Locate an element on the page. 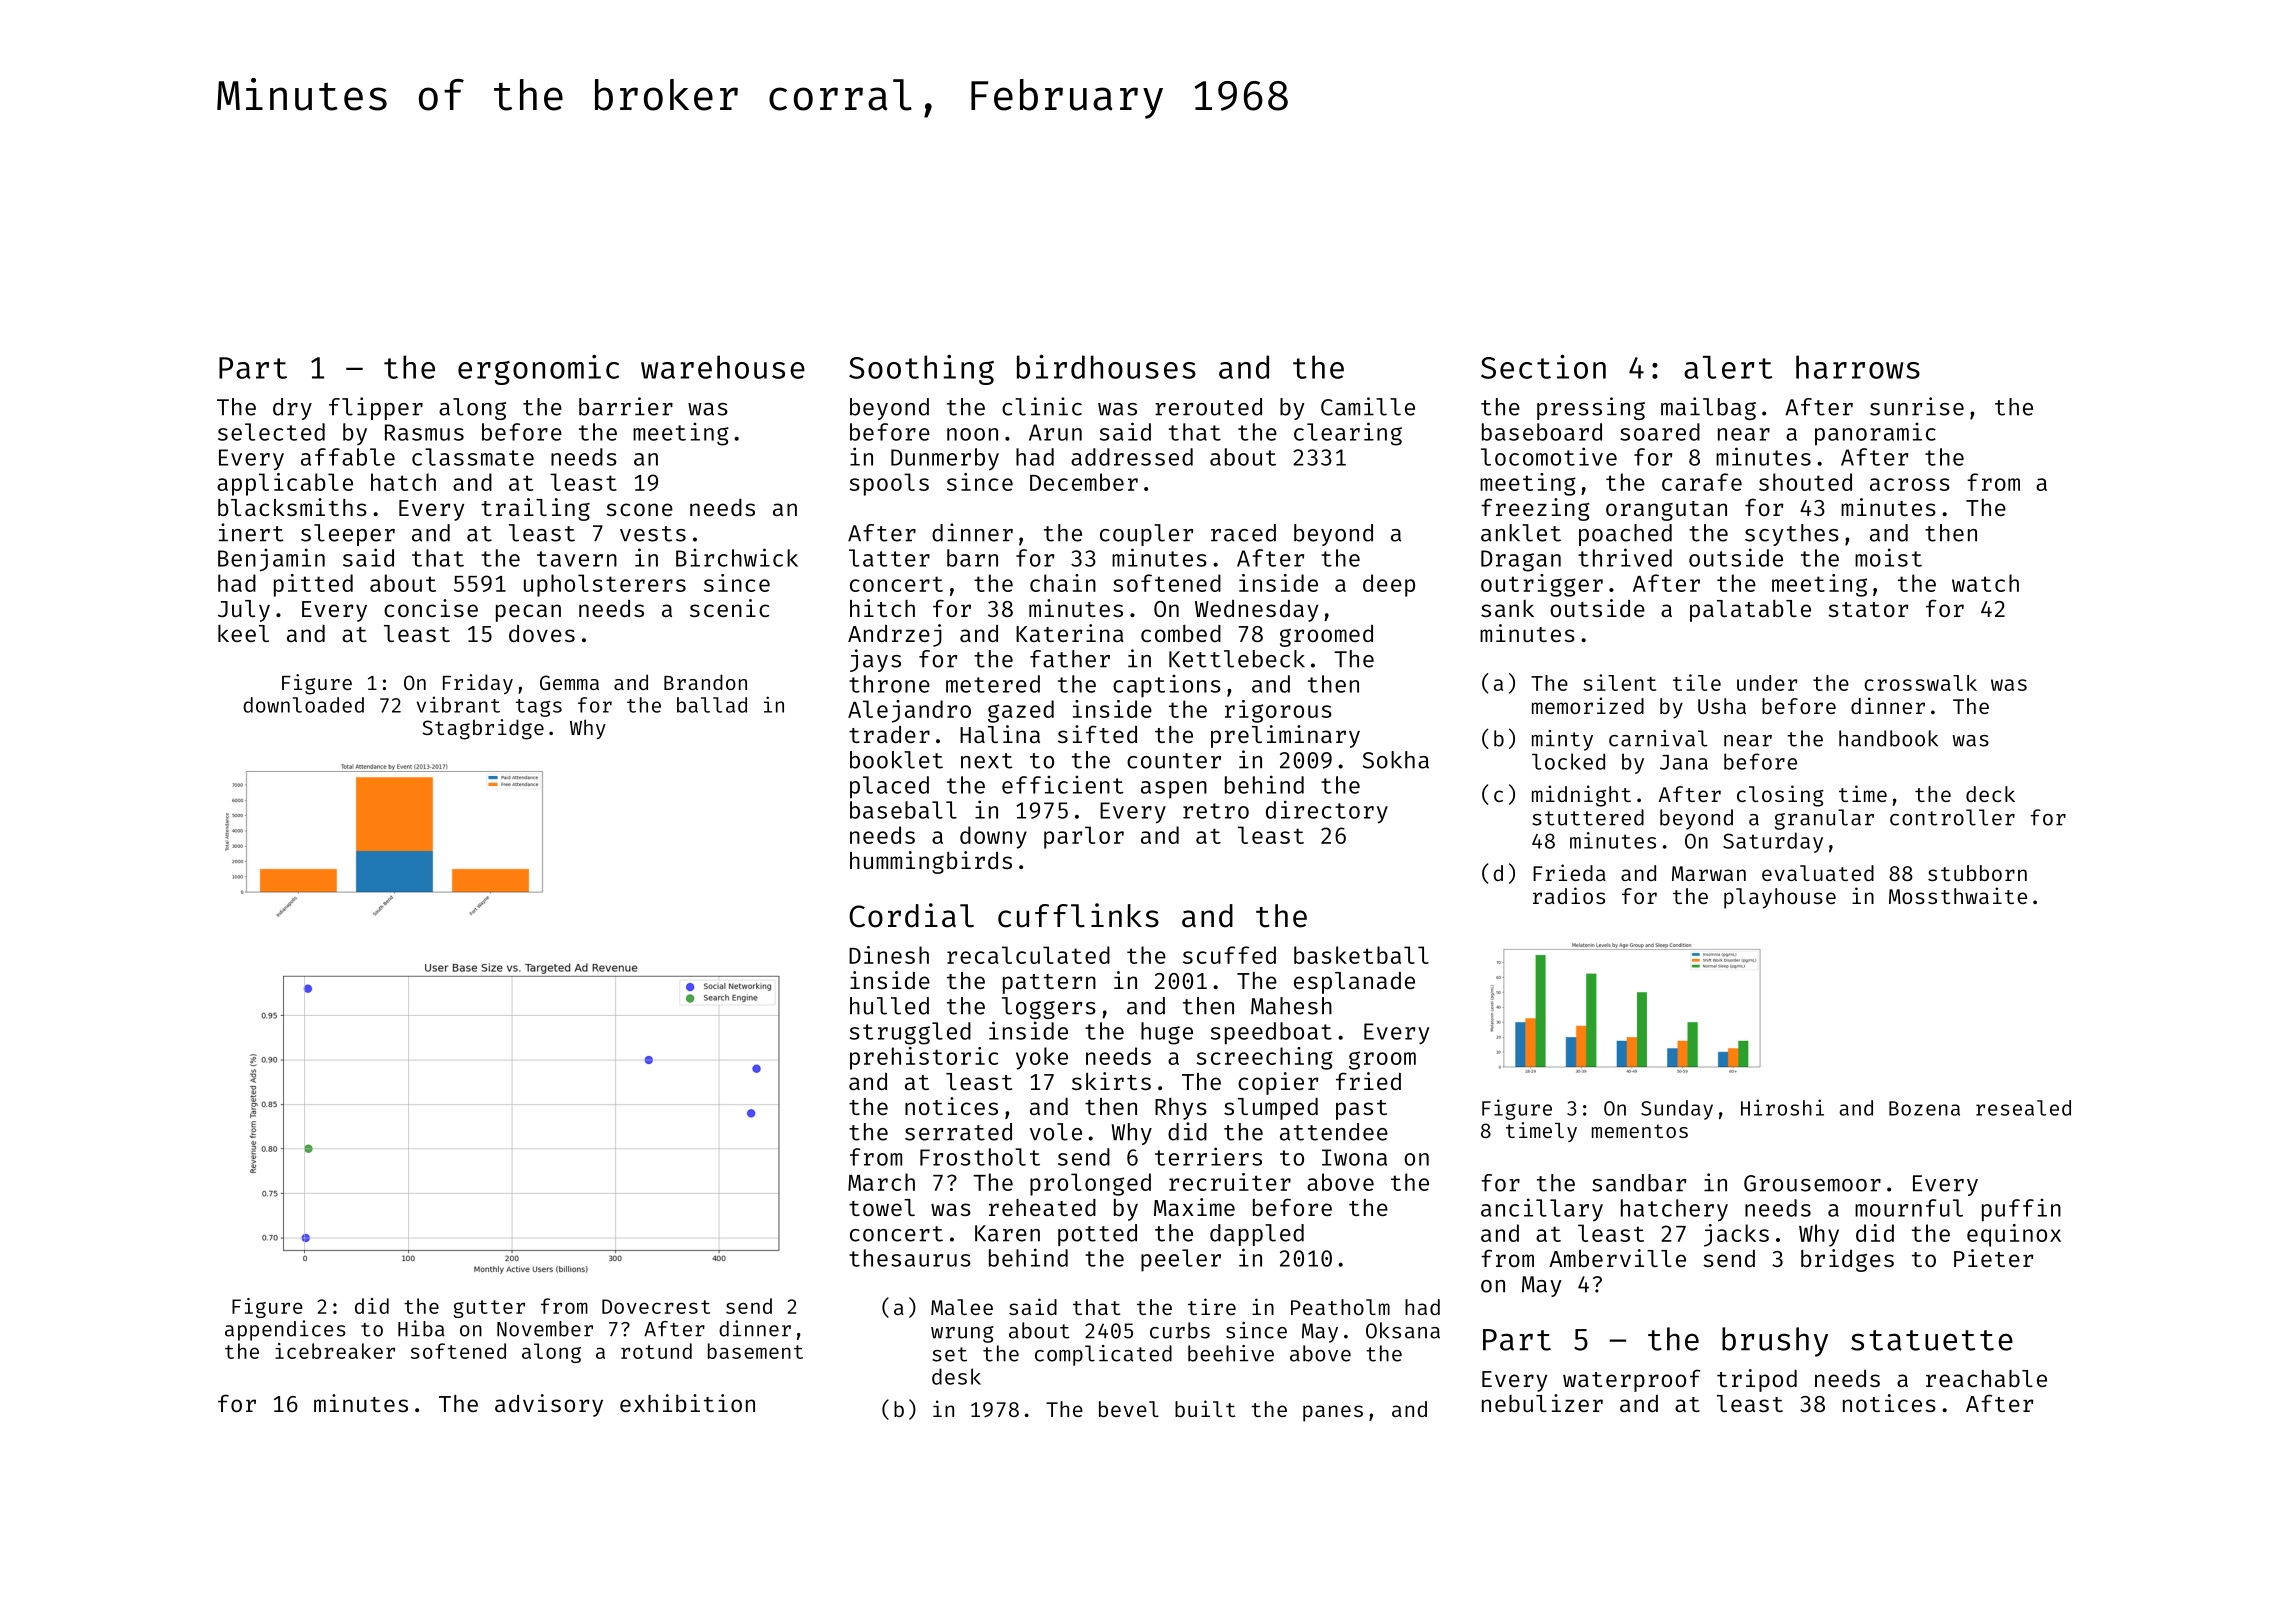  applicable is located at coordinates (285, 484).
